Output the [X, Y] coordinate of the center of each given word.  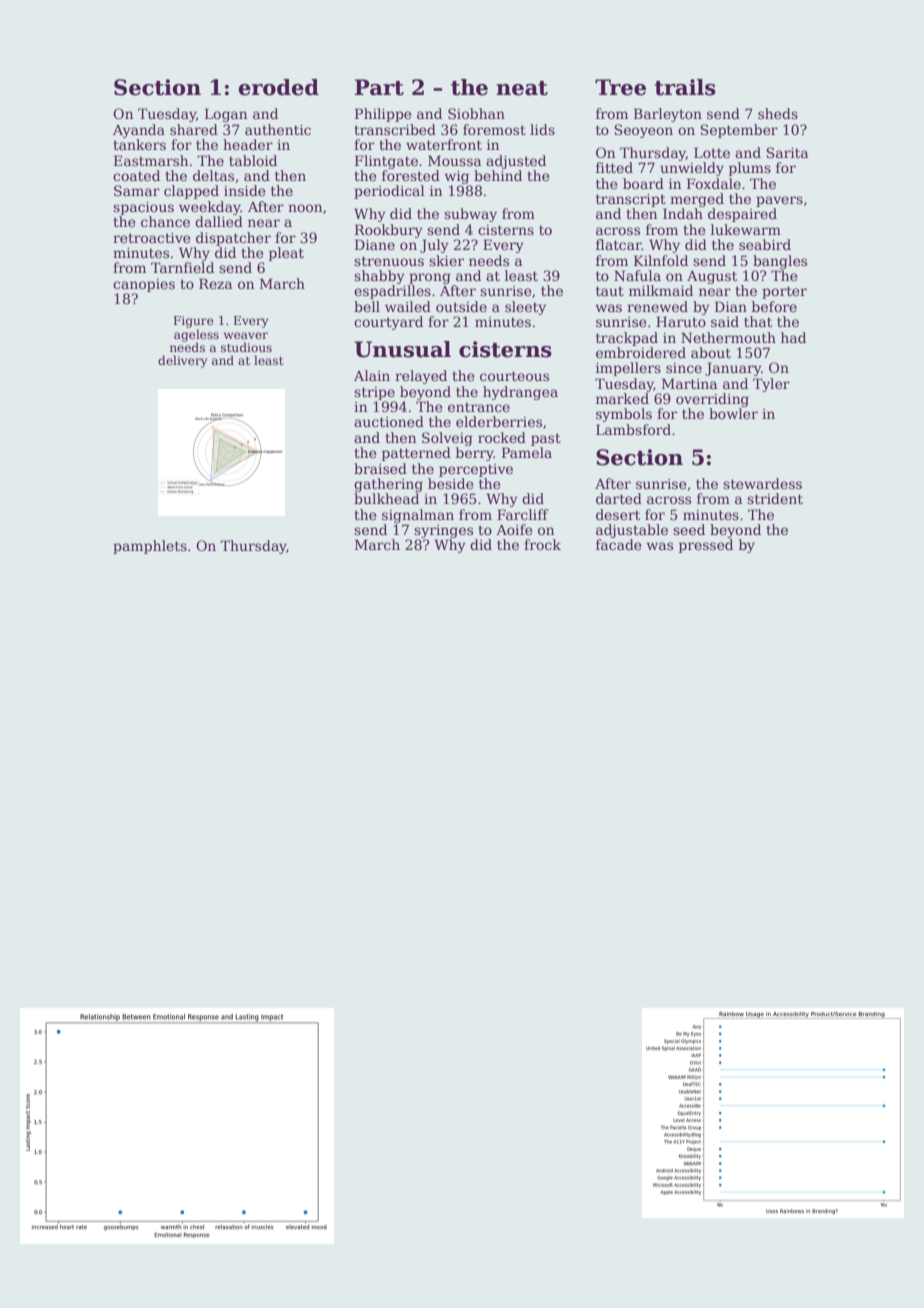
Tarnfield [182, 267]
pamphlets [150, 547]
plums [750, 169]
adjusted [516, 162]
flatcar [619, 244]
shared [194, 129]
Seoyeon [644, 131]
